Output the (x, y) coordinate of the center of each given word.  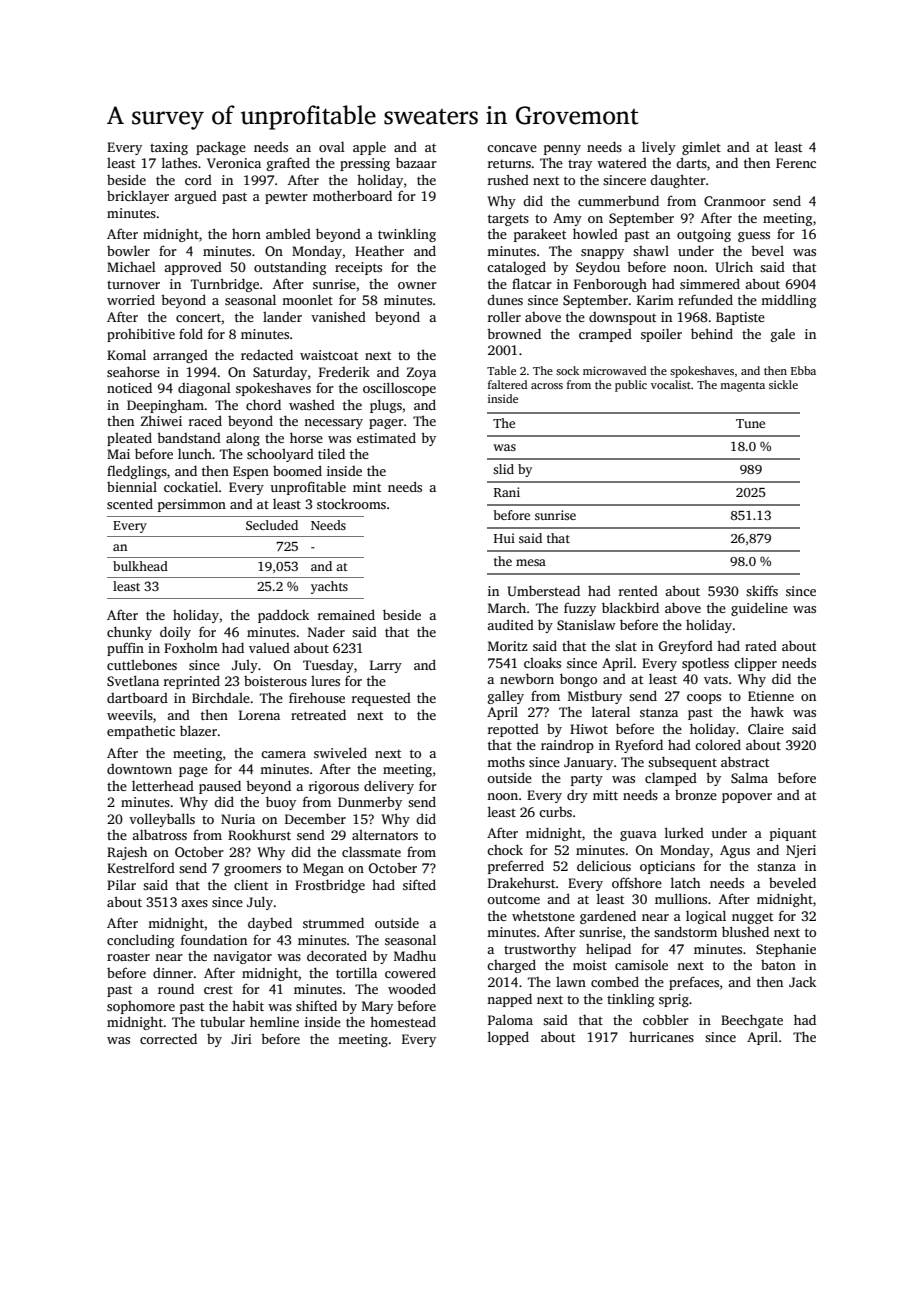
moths (506, 761)
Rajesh (127, 853)
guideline (759, 609)
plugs (386, 406)
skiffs (762, 590)
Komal (126, 354)
